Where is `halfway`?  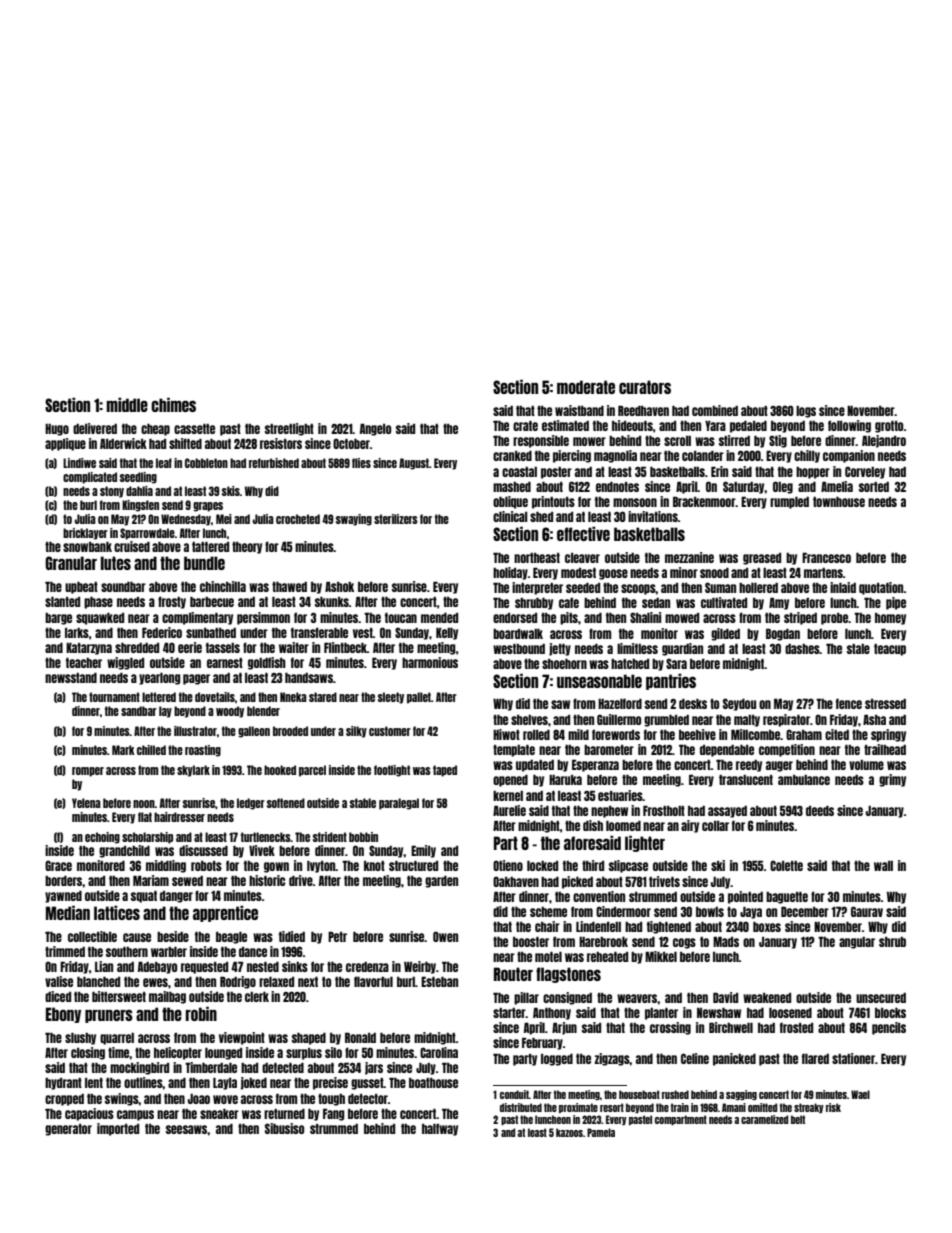 halfway is located at coordinates (440, 1129).
